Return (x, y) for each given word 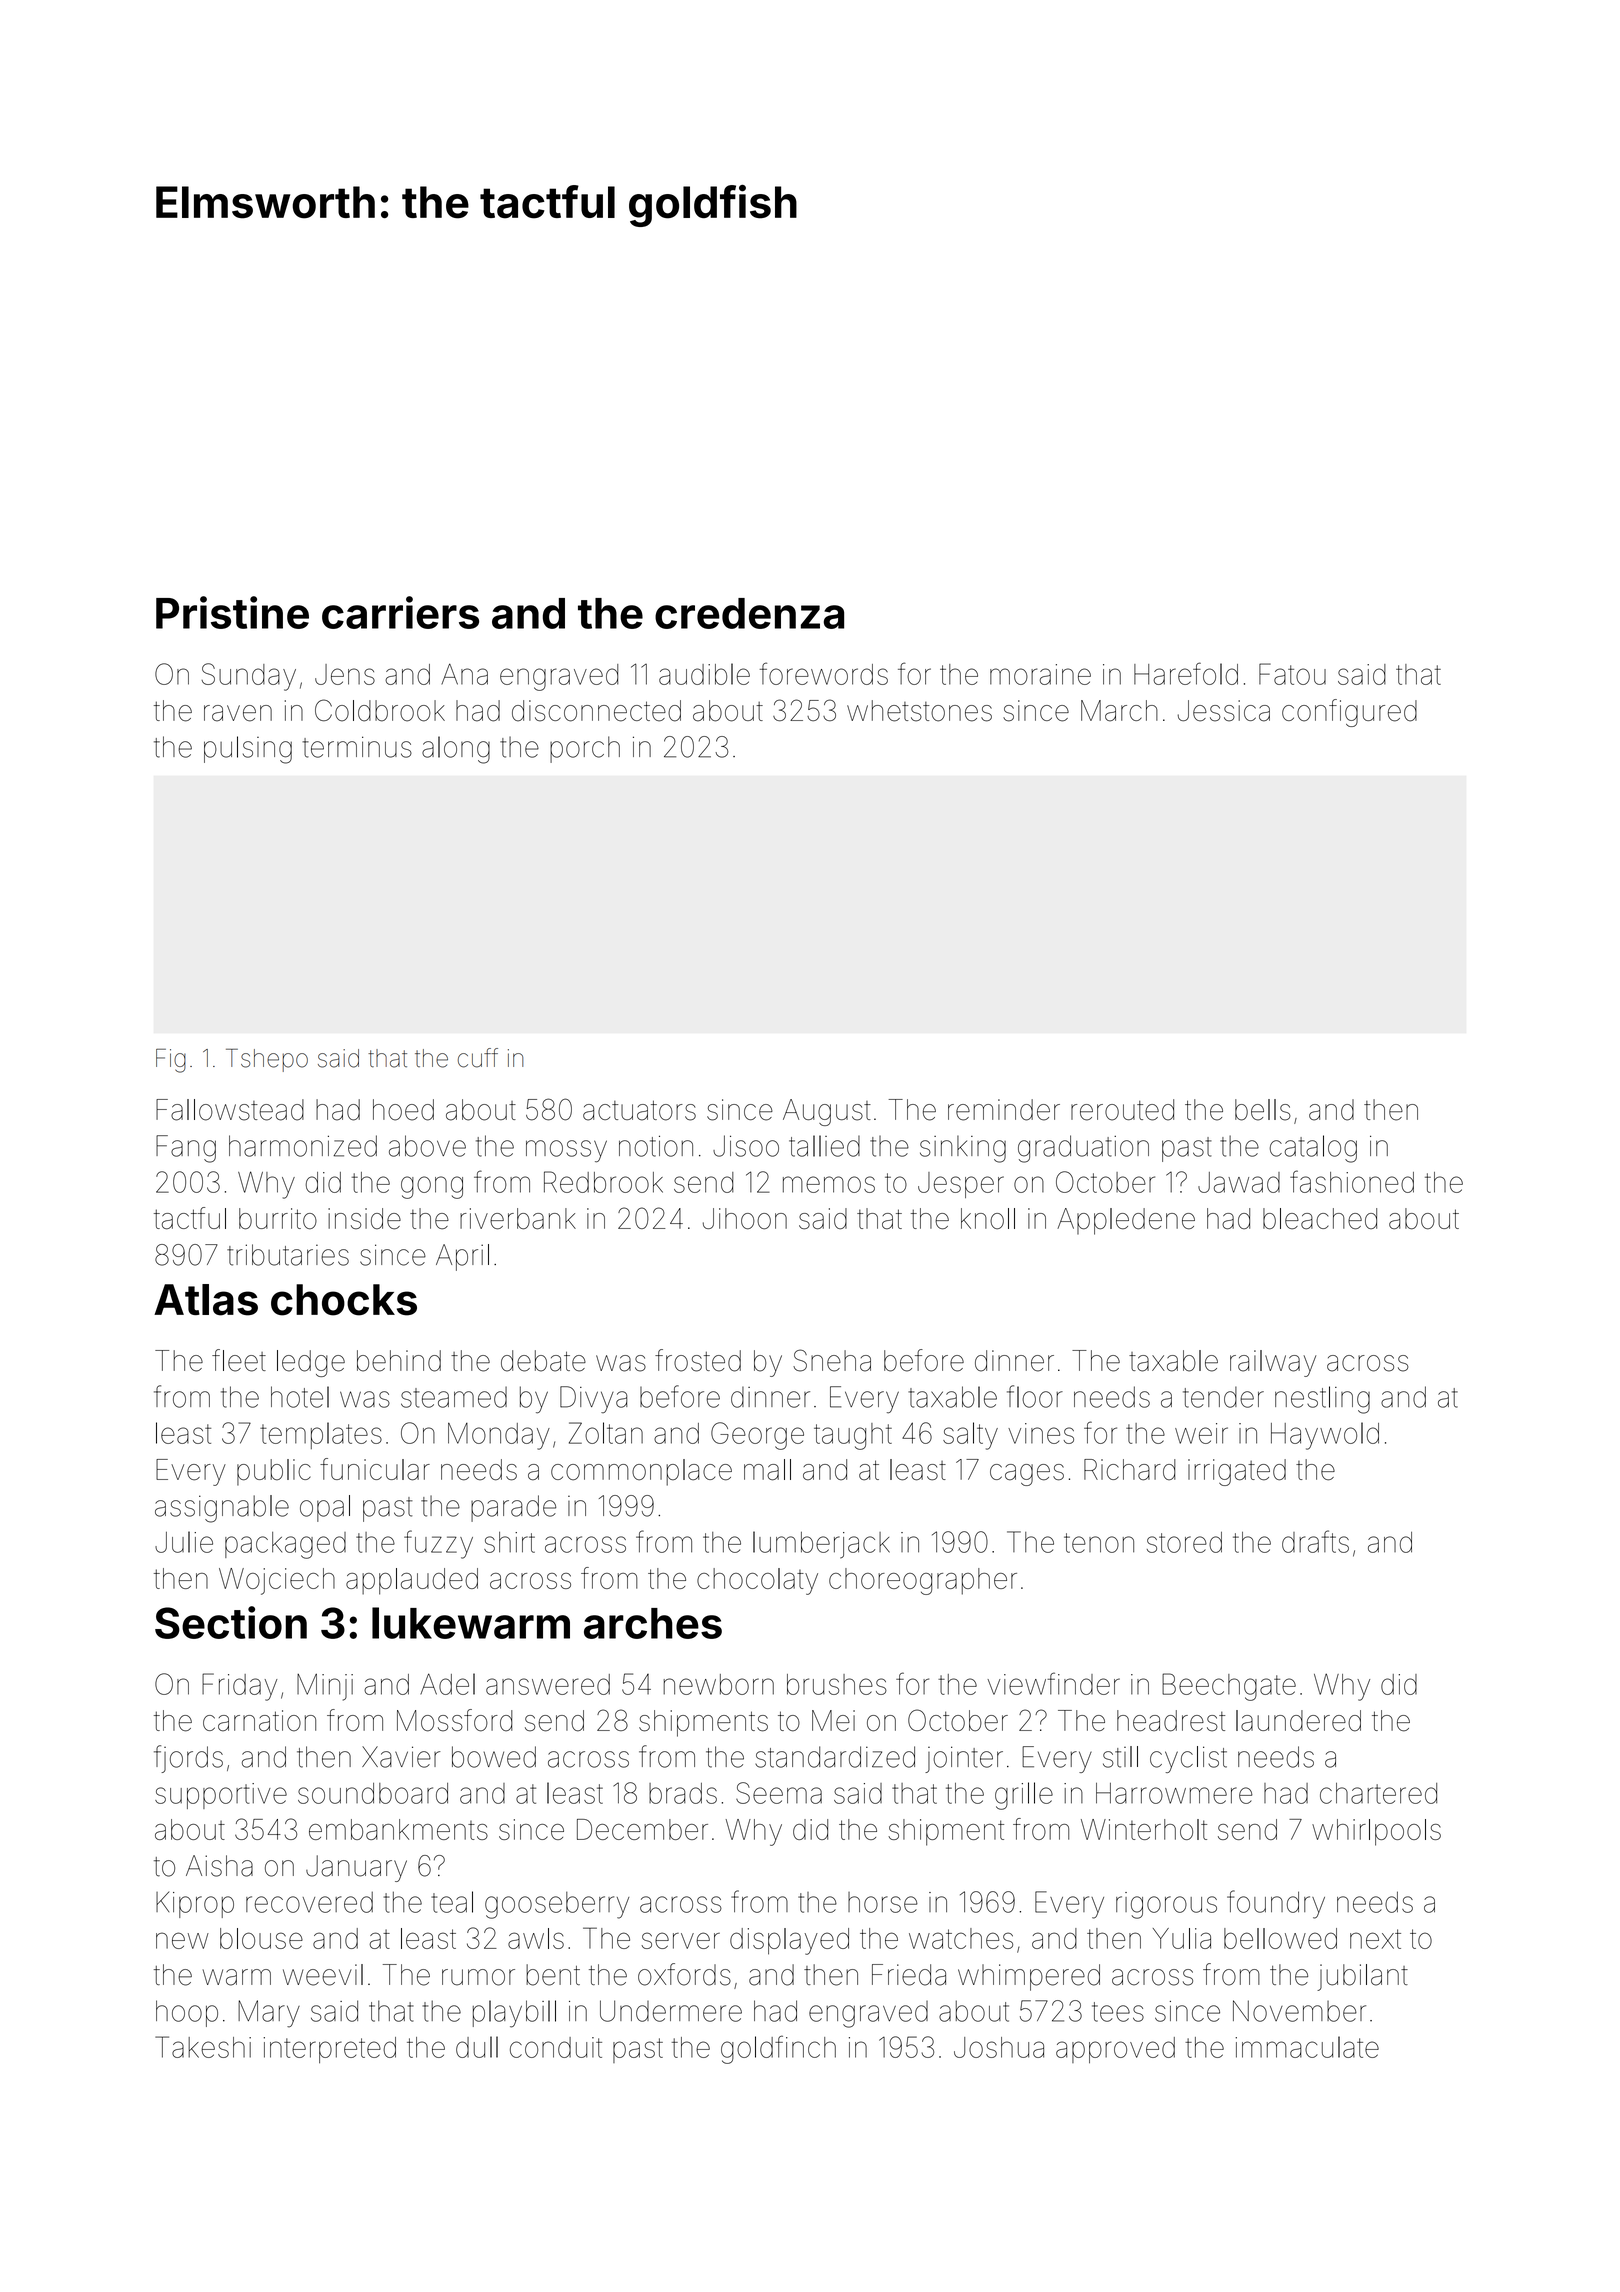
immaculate (1307, 2047)
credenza (749, 613)
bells (1263, 1110)
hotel (300, 1397)
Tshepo (267, 1060)
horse (883, 1902)
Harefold (1186, 673)
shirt (509, 1542)
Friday (239, 1687)
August (827, 1112)
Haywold (1325, 1436)
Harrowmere (1174, 1793)
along (456, 750)
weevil (323, 1975)
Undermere (671, 2011)
